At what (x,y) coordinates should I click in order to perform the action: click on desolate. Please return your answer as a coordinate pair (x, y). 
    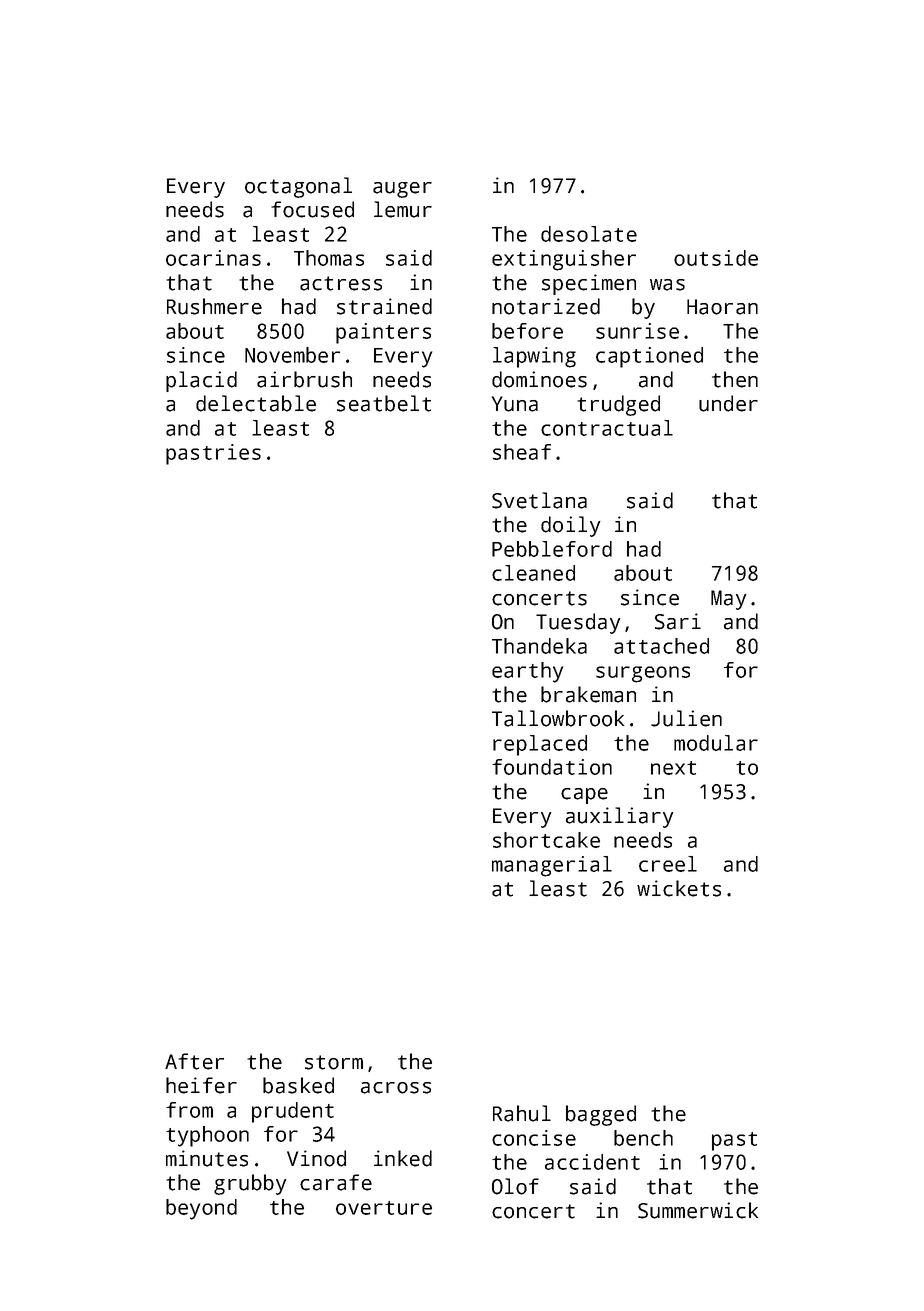
    Looking at the image, I should click on (589, 234).
